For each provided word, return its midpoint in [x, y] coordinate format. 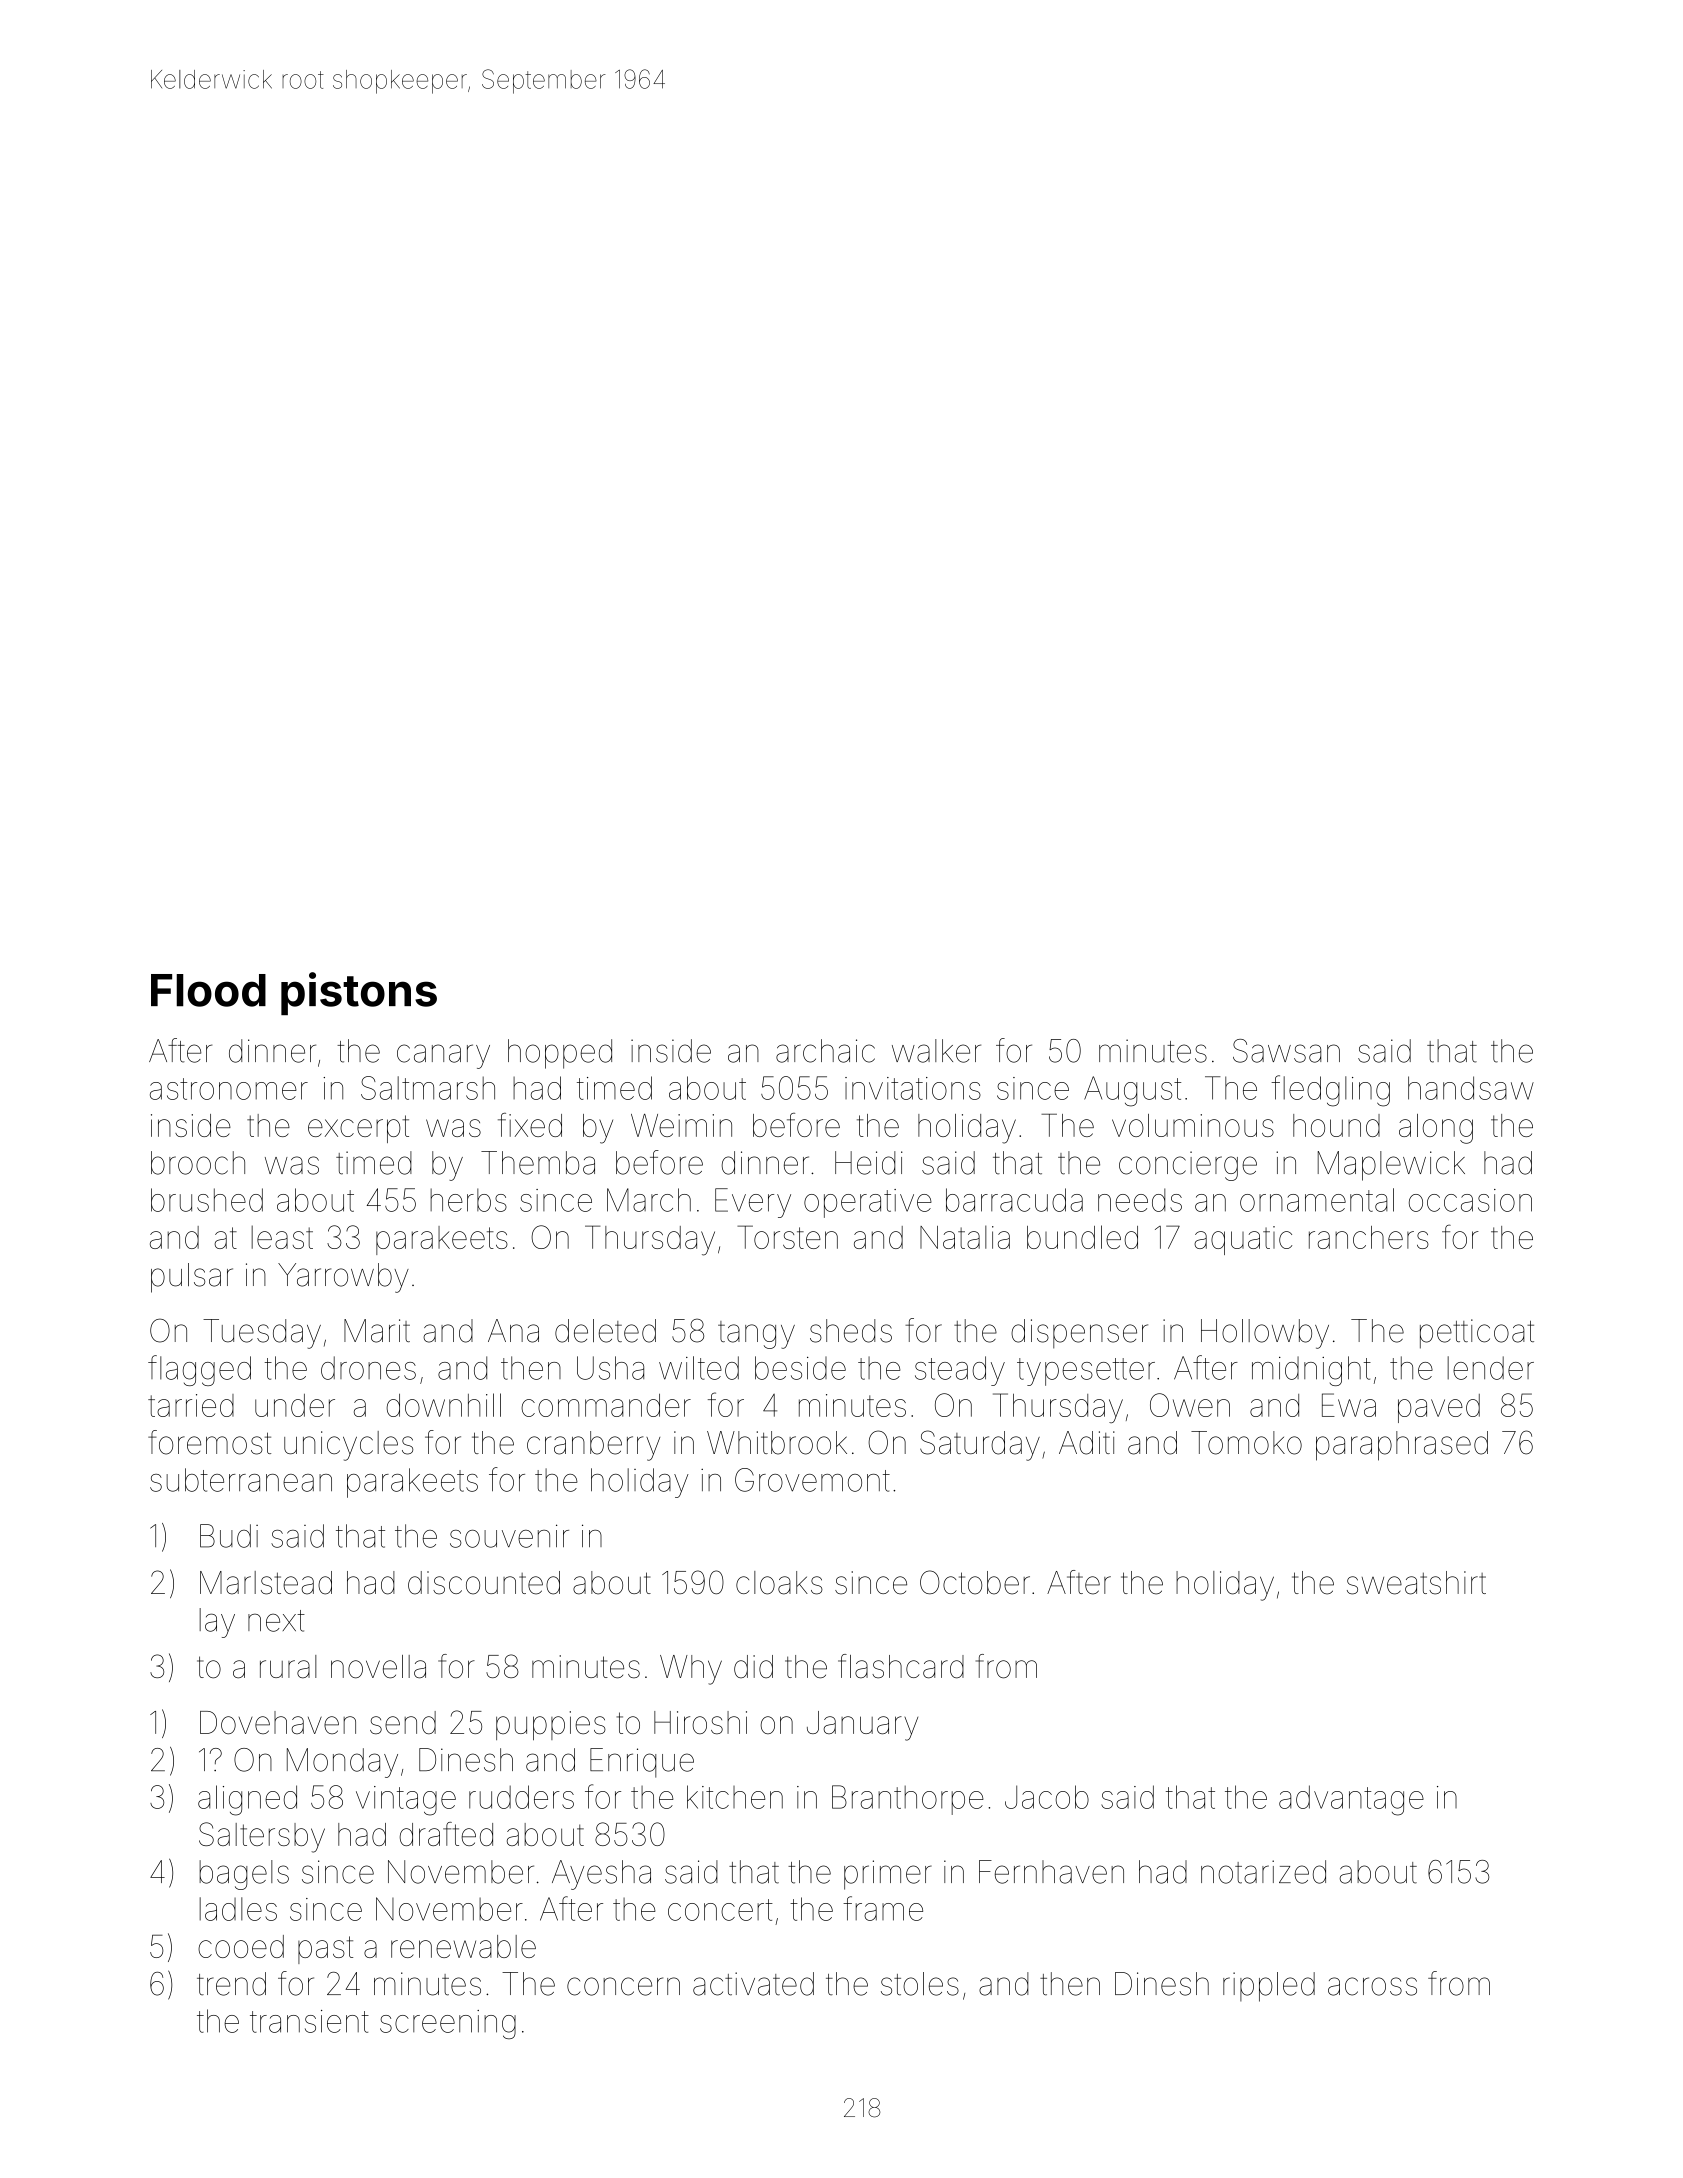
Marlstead [266, 1583]
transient [309, 2021]
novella [378, 1667]
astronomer [229, 1089]
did [753, 1667]
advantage [1351, 1800]
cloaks [779, 1583]
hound [1336, 1125]
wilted [699, 1368]
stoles [920, 1984]
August [1132, 1091]
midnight [1311, 1371]
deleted [605, 1331]
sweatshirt [1416, 1583]
